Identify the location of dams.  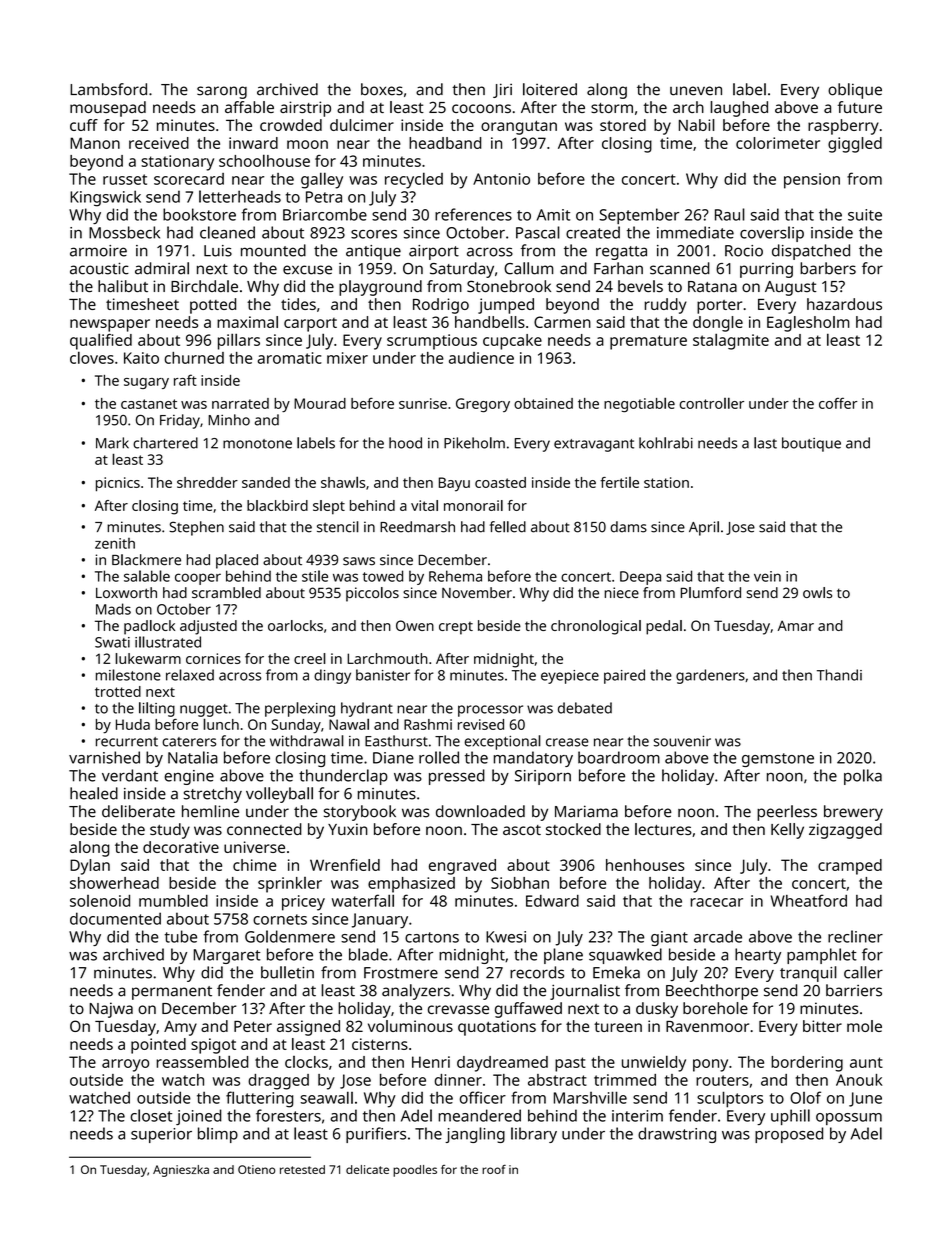
(628, 527).
